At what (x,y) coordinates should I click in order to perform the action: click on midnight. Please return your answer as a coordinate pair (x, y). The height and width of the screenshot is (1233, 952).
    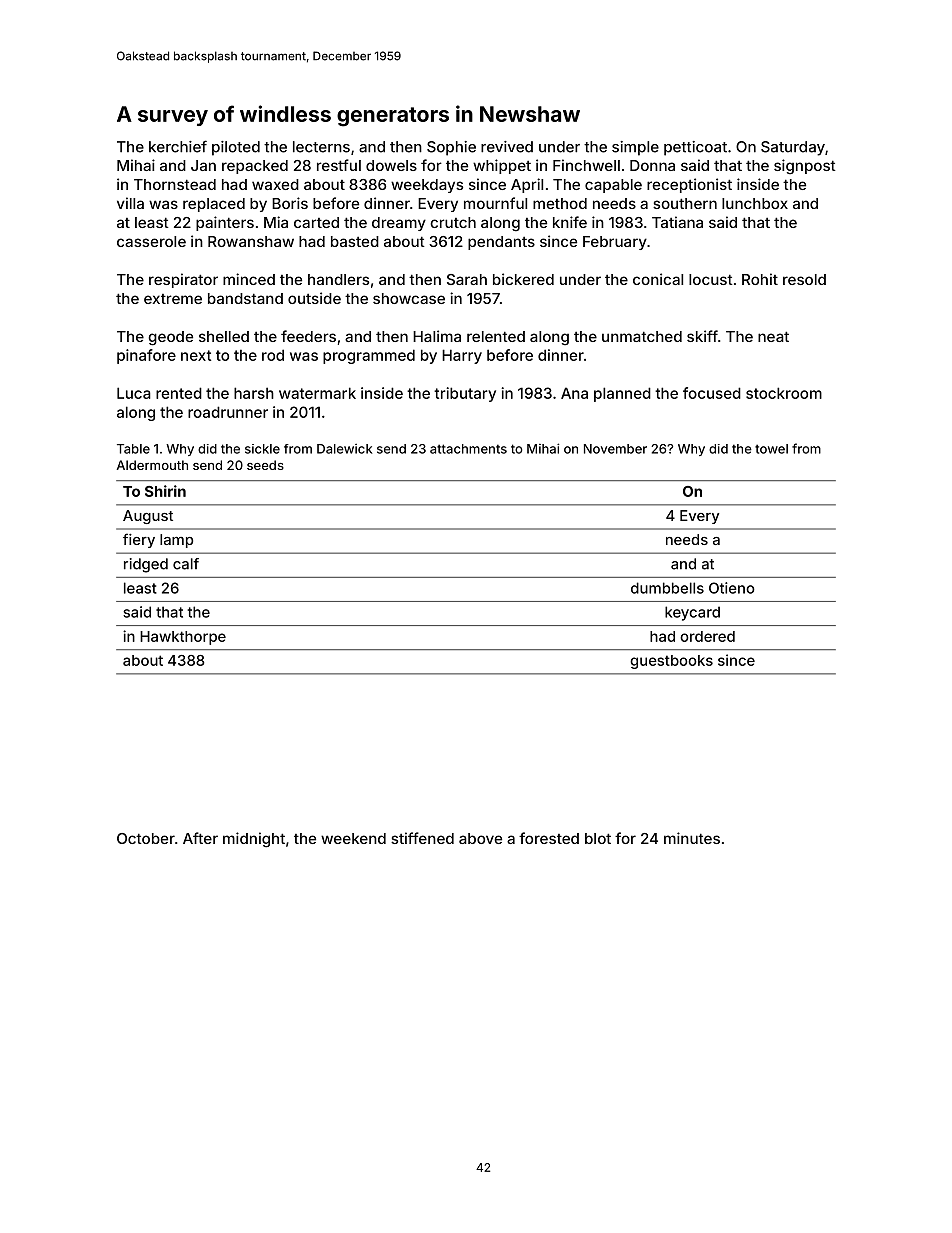
    Looking at the image, I should click on (254, 840).
